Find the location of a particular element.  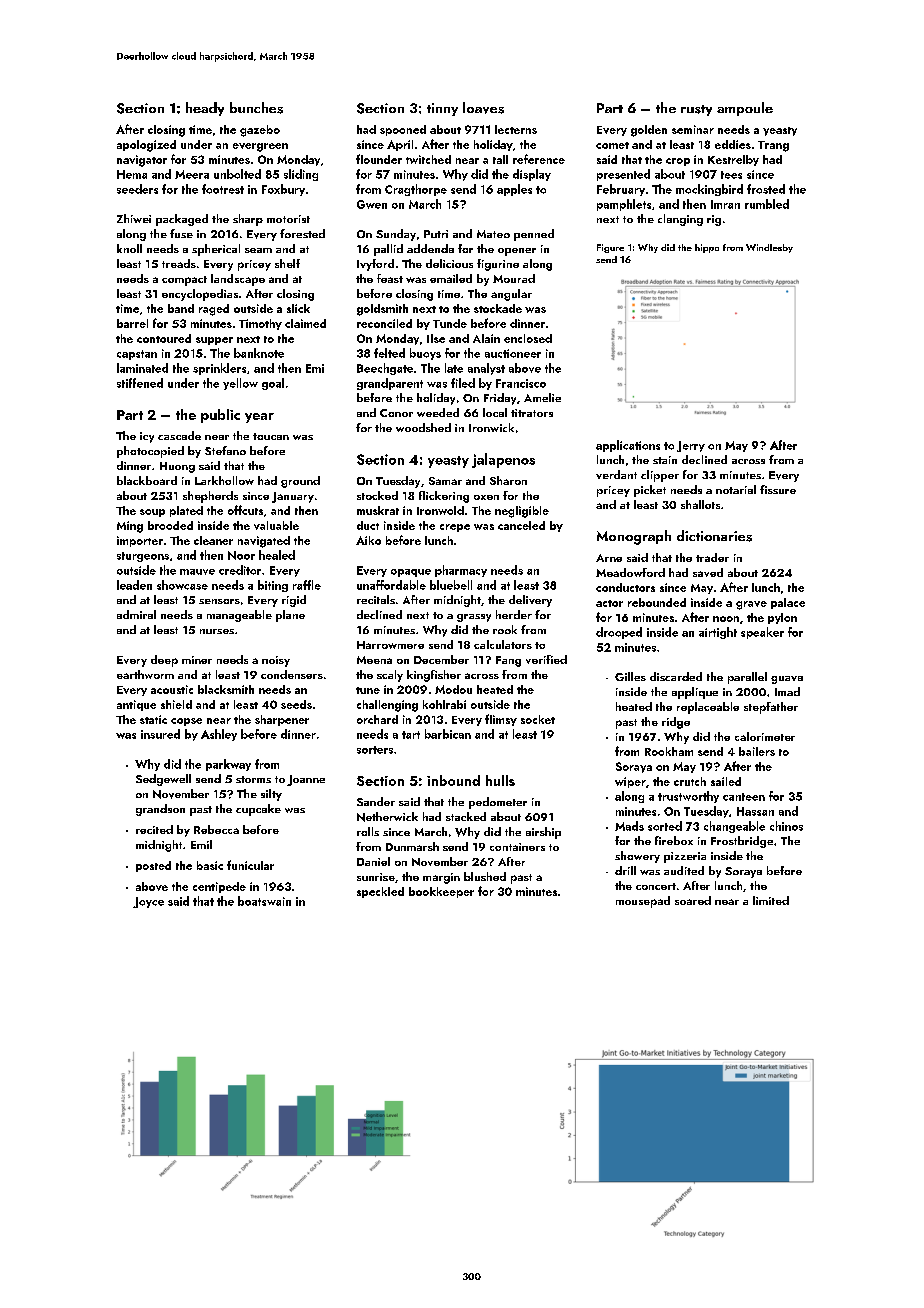

loaves is located at coordinates (483, 108).
